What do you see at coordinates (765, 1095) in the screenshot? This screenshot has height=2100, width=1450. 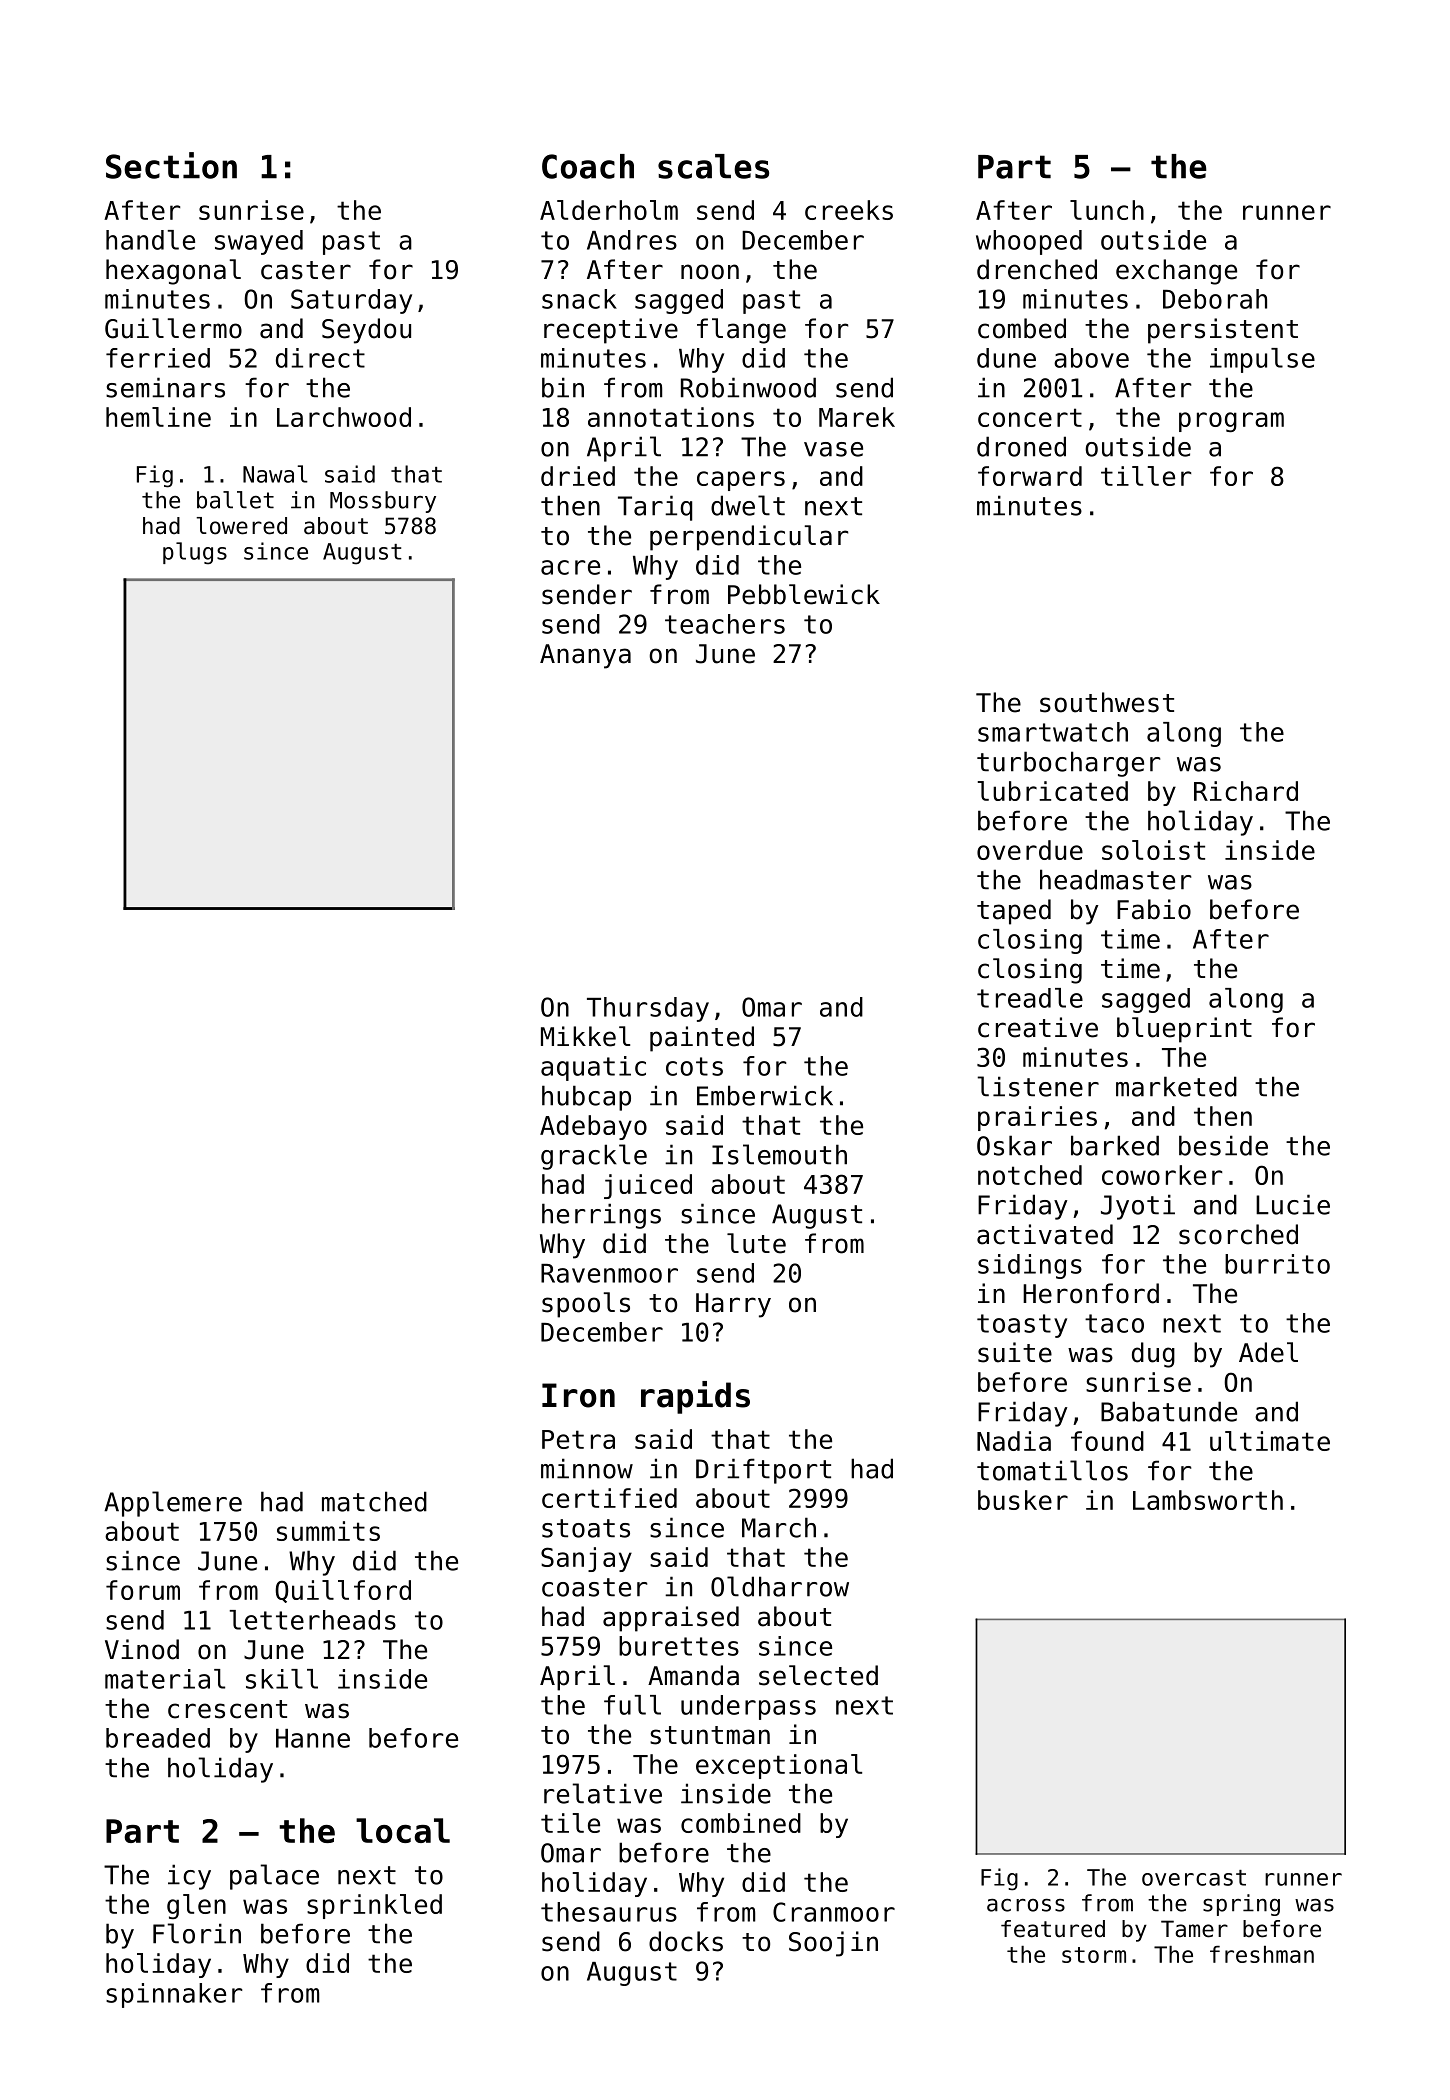 I see `Emberwick` at bounding box center [765, 1095].
